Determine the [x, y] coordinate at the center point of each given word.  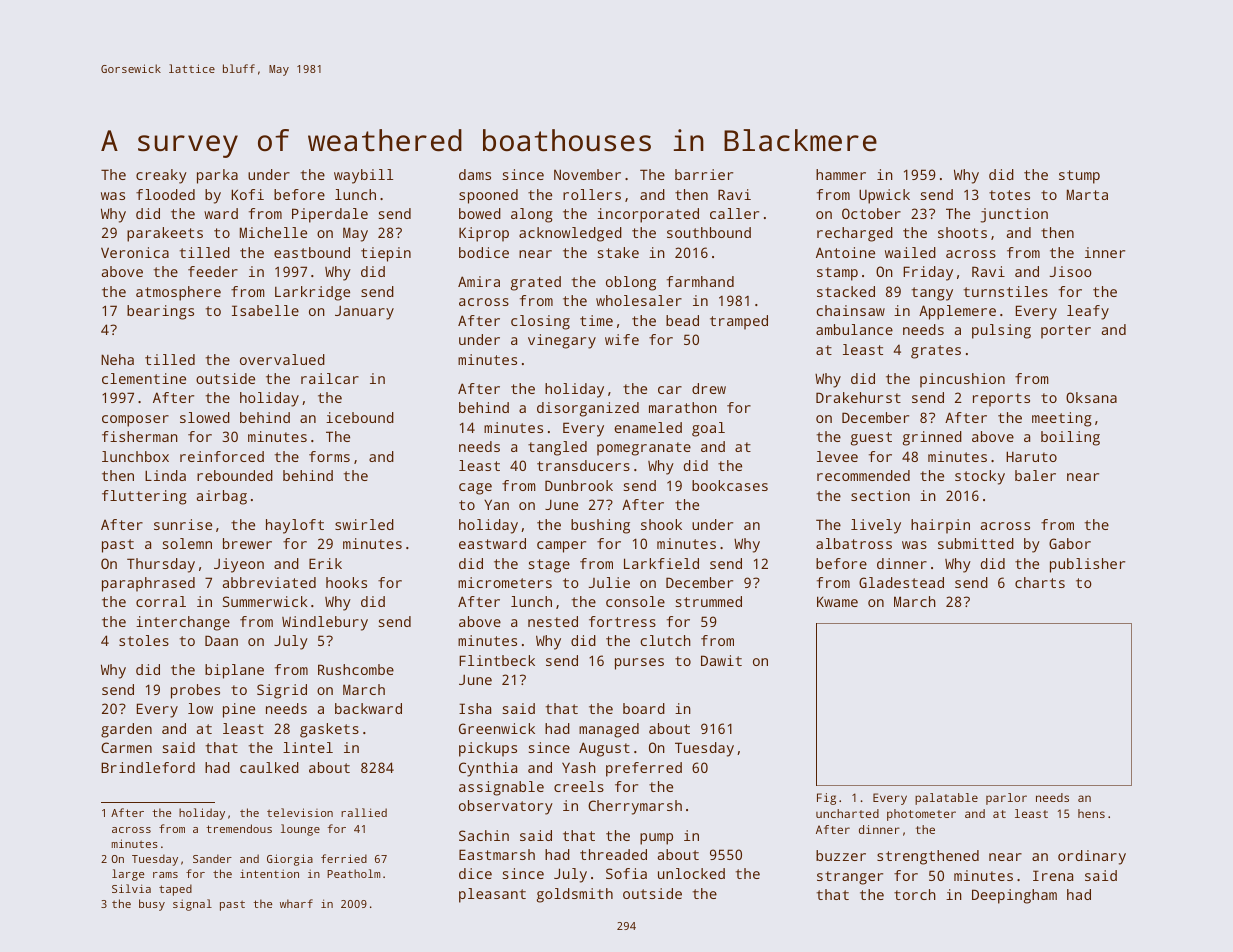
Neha [117, 359]
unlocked [691, 873]
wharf [296, 903]
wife [622, 339]
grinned [932, 438]
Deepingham [1014, 896]
